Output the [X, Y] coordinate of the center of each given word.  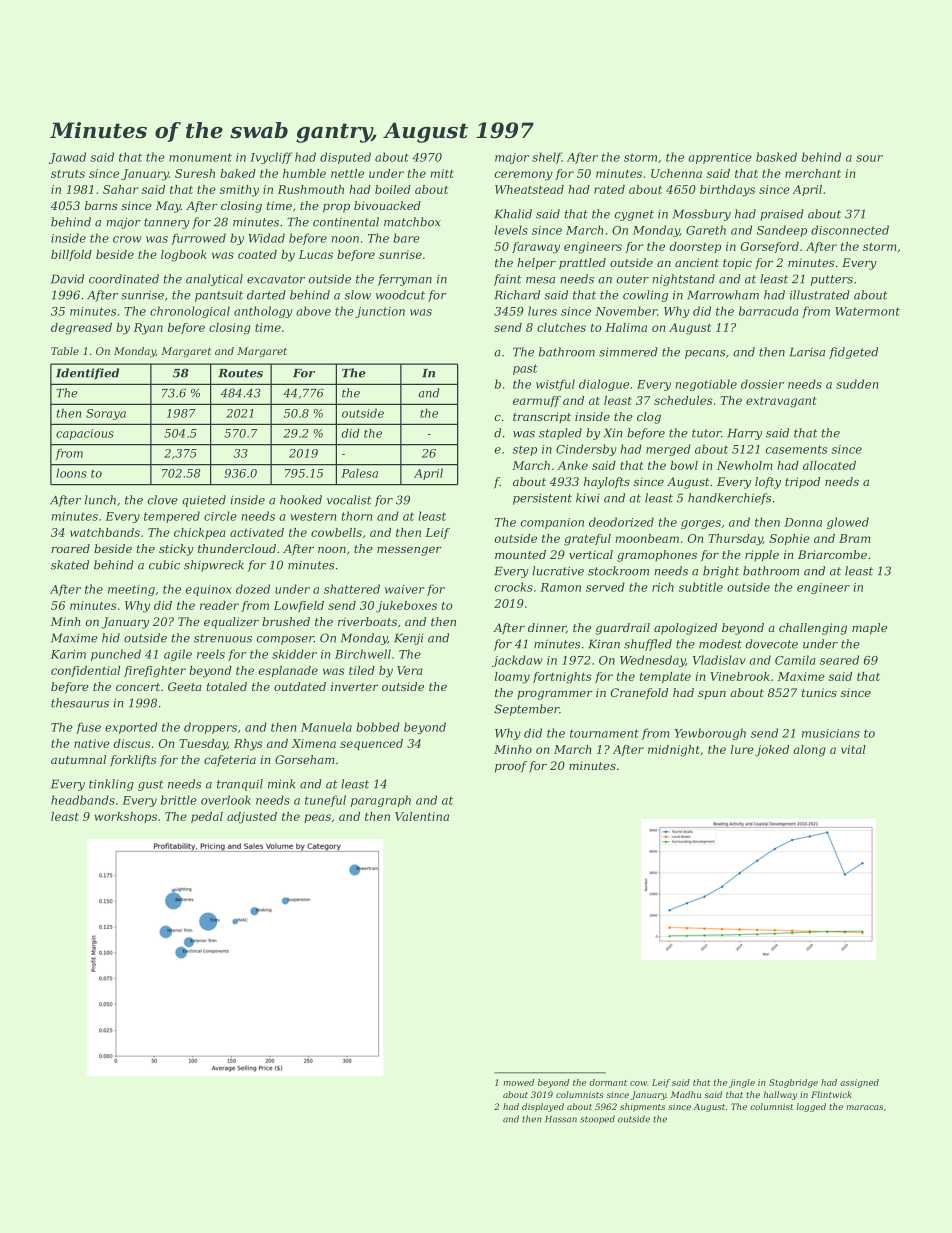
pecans [705, 354]
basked [776, 157]
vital [853, 749]
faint [507, 280]
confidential [85, 671]
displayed [543, 1107]
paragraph [381, 801]
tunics [819, 692]
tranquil [240, 785]
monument [200, 157]
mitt [442, 173]
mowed [519, 1082]
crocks [514, 587]
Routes [240, 373]
